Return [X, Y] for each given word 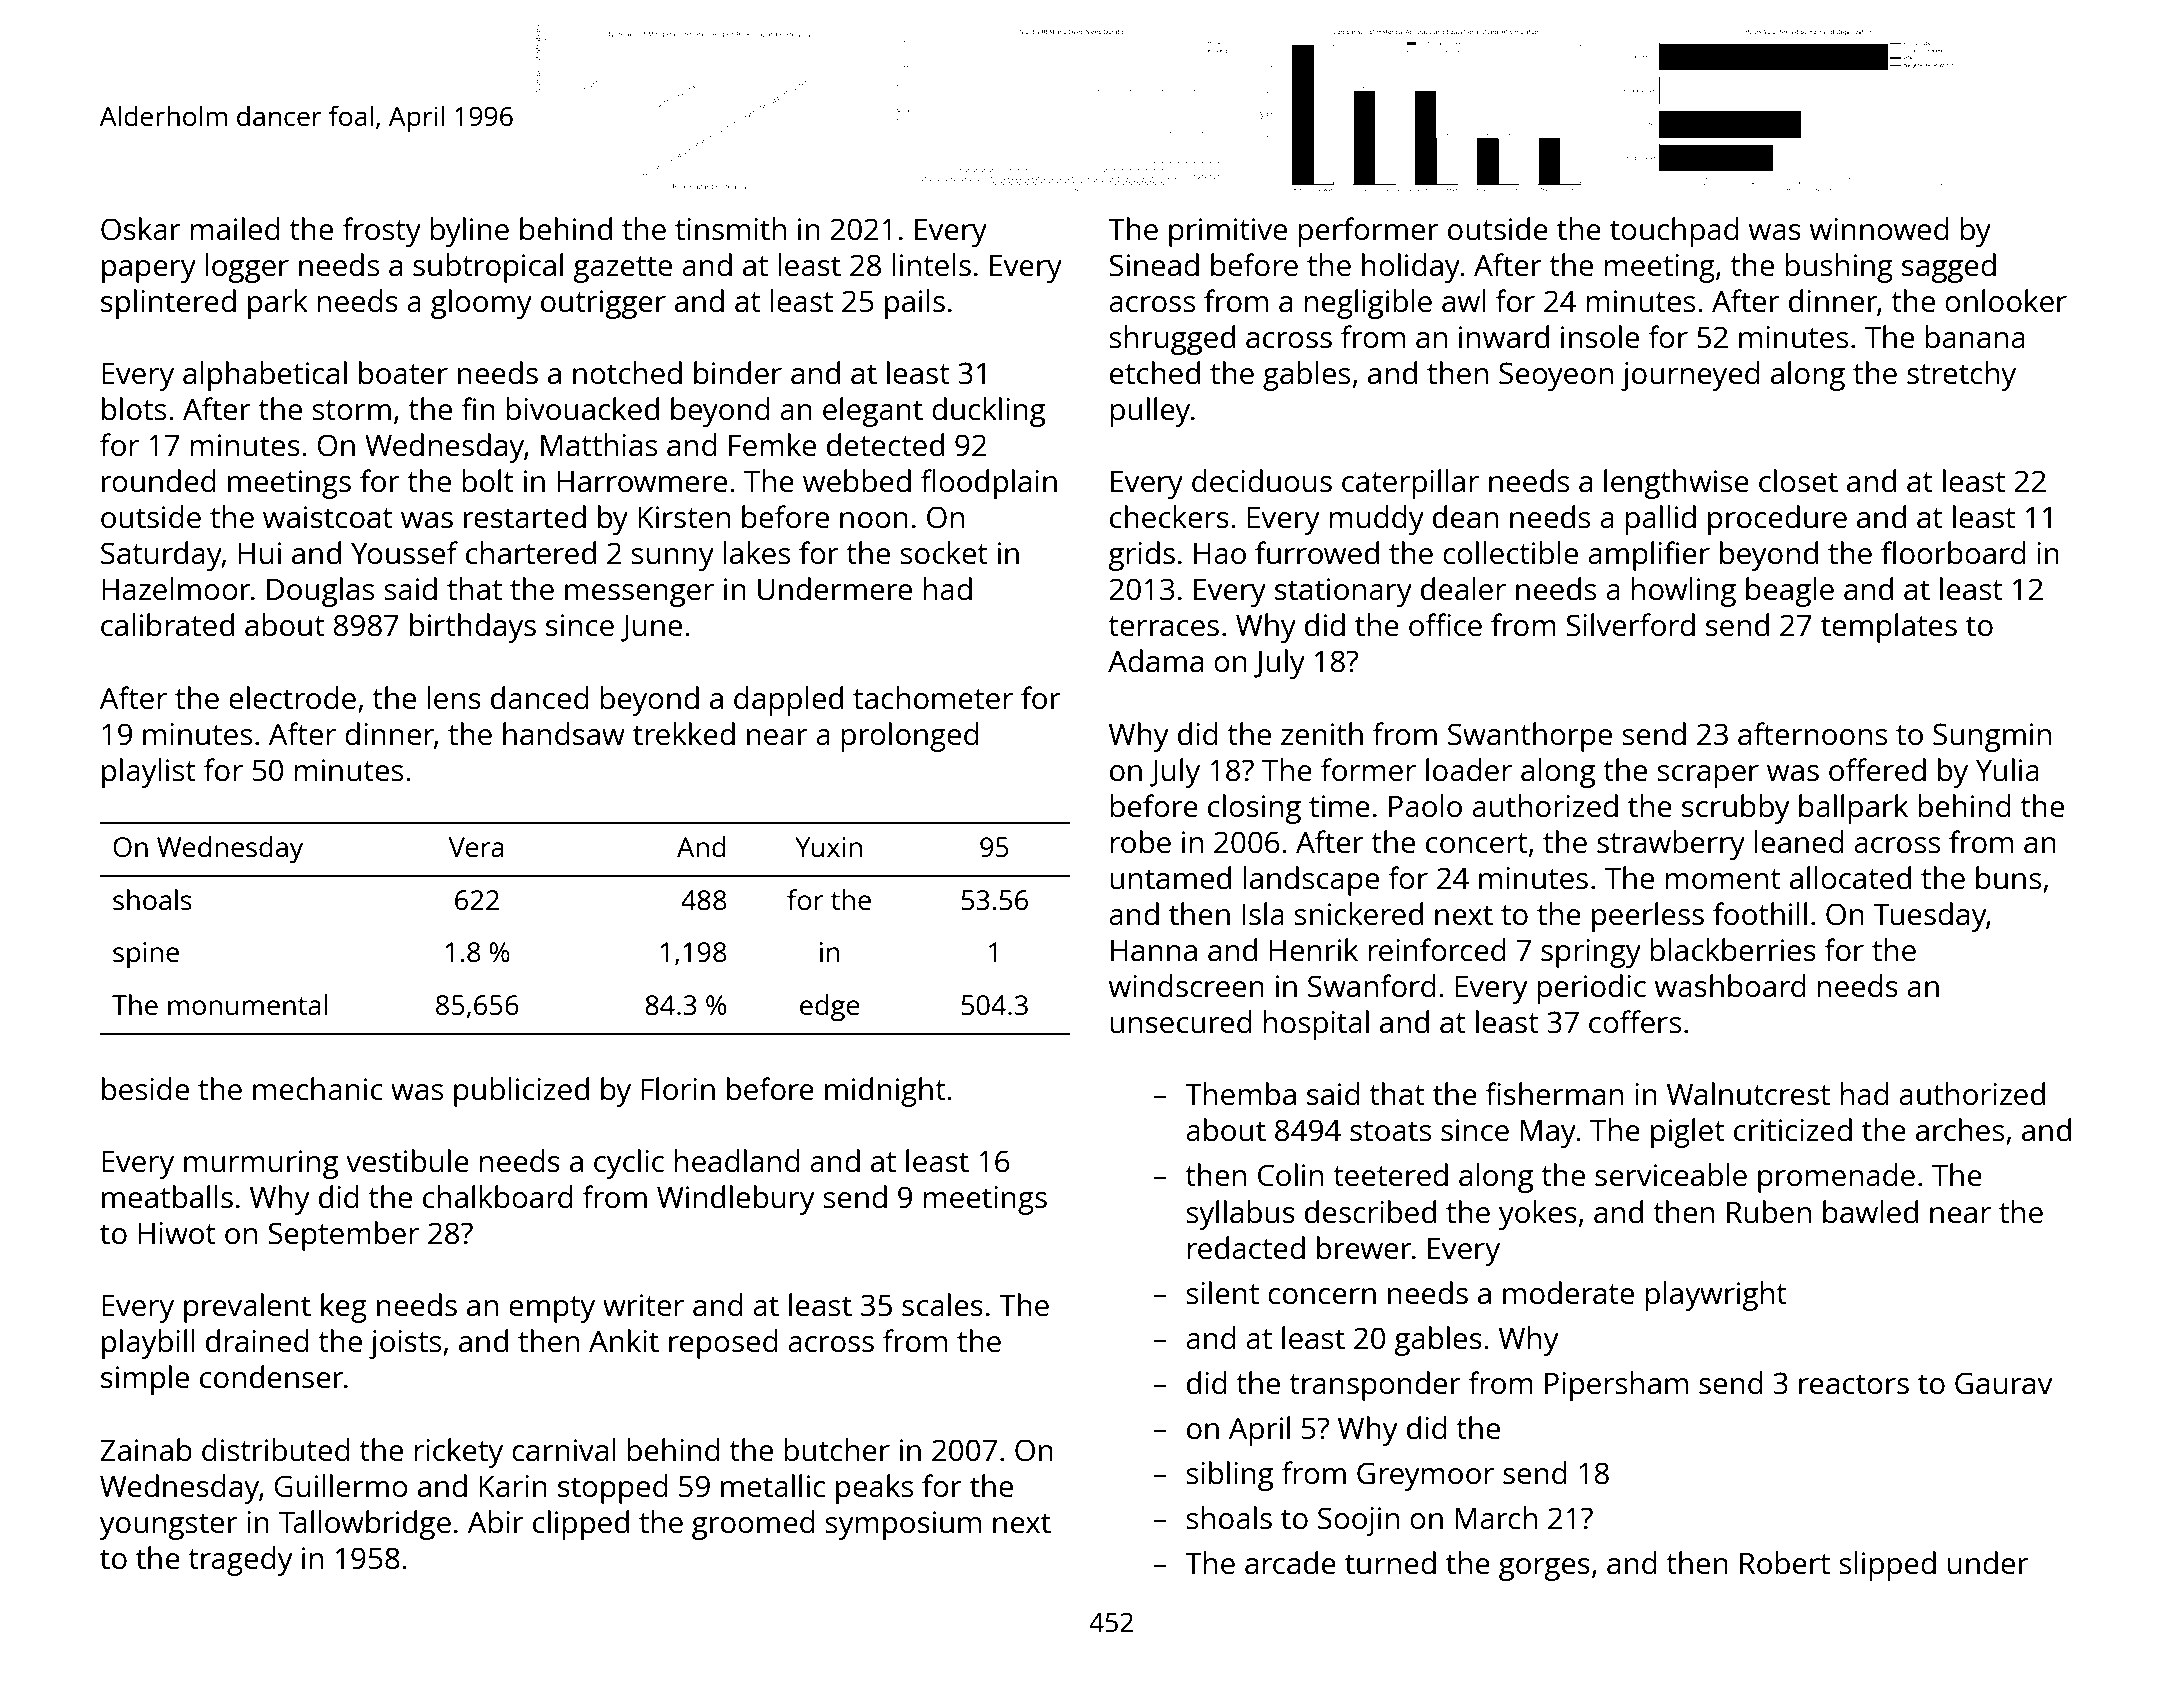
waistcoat [328, 517]
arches [1960, 1130]
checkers [1169, 517]
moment [1723, 879]
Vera [476, 847]
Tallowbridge [365, 1525]
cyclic [629, 1164]
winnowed [1879, 229]
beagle [1790, 592]
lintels [932, 265]
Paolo [1425, 805]
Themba [1240, 1093]
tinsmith [730, 229]
